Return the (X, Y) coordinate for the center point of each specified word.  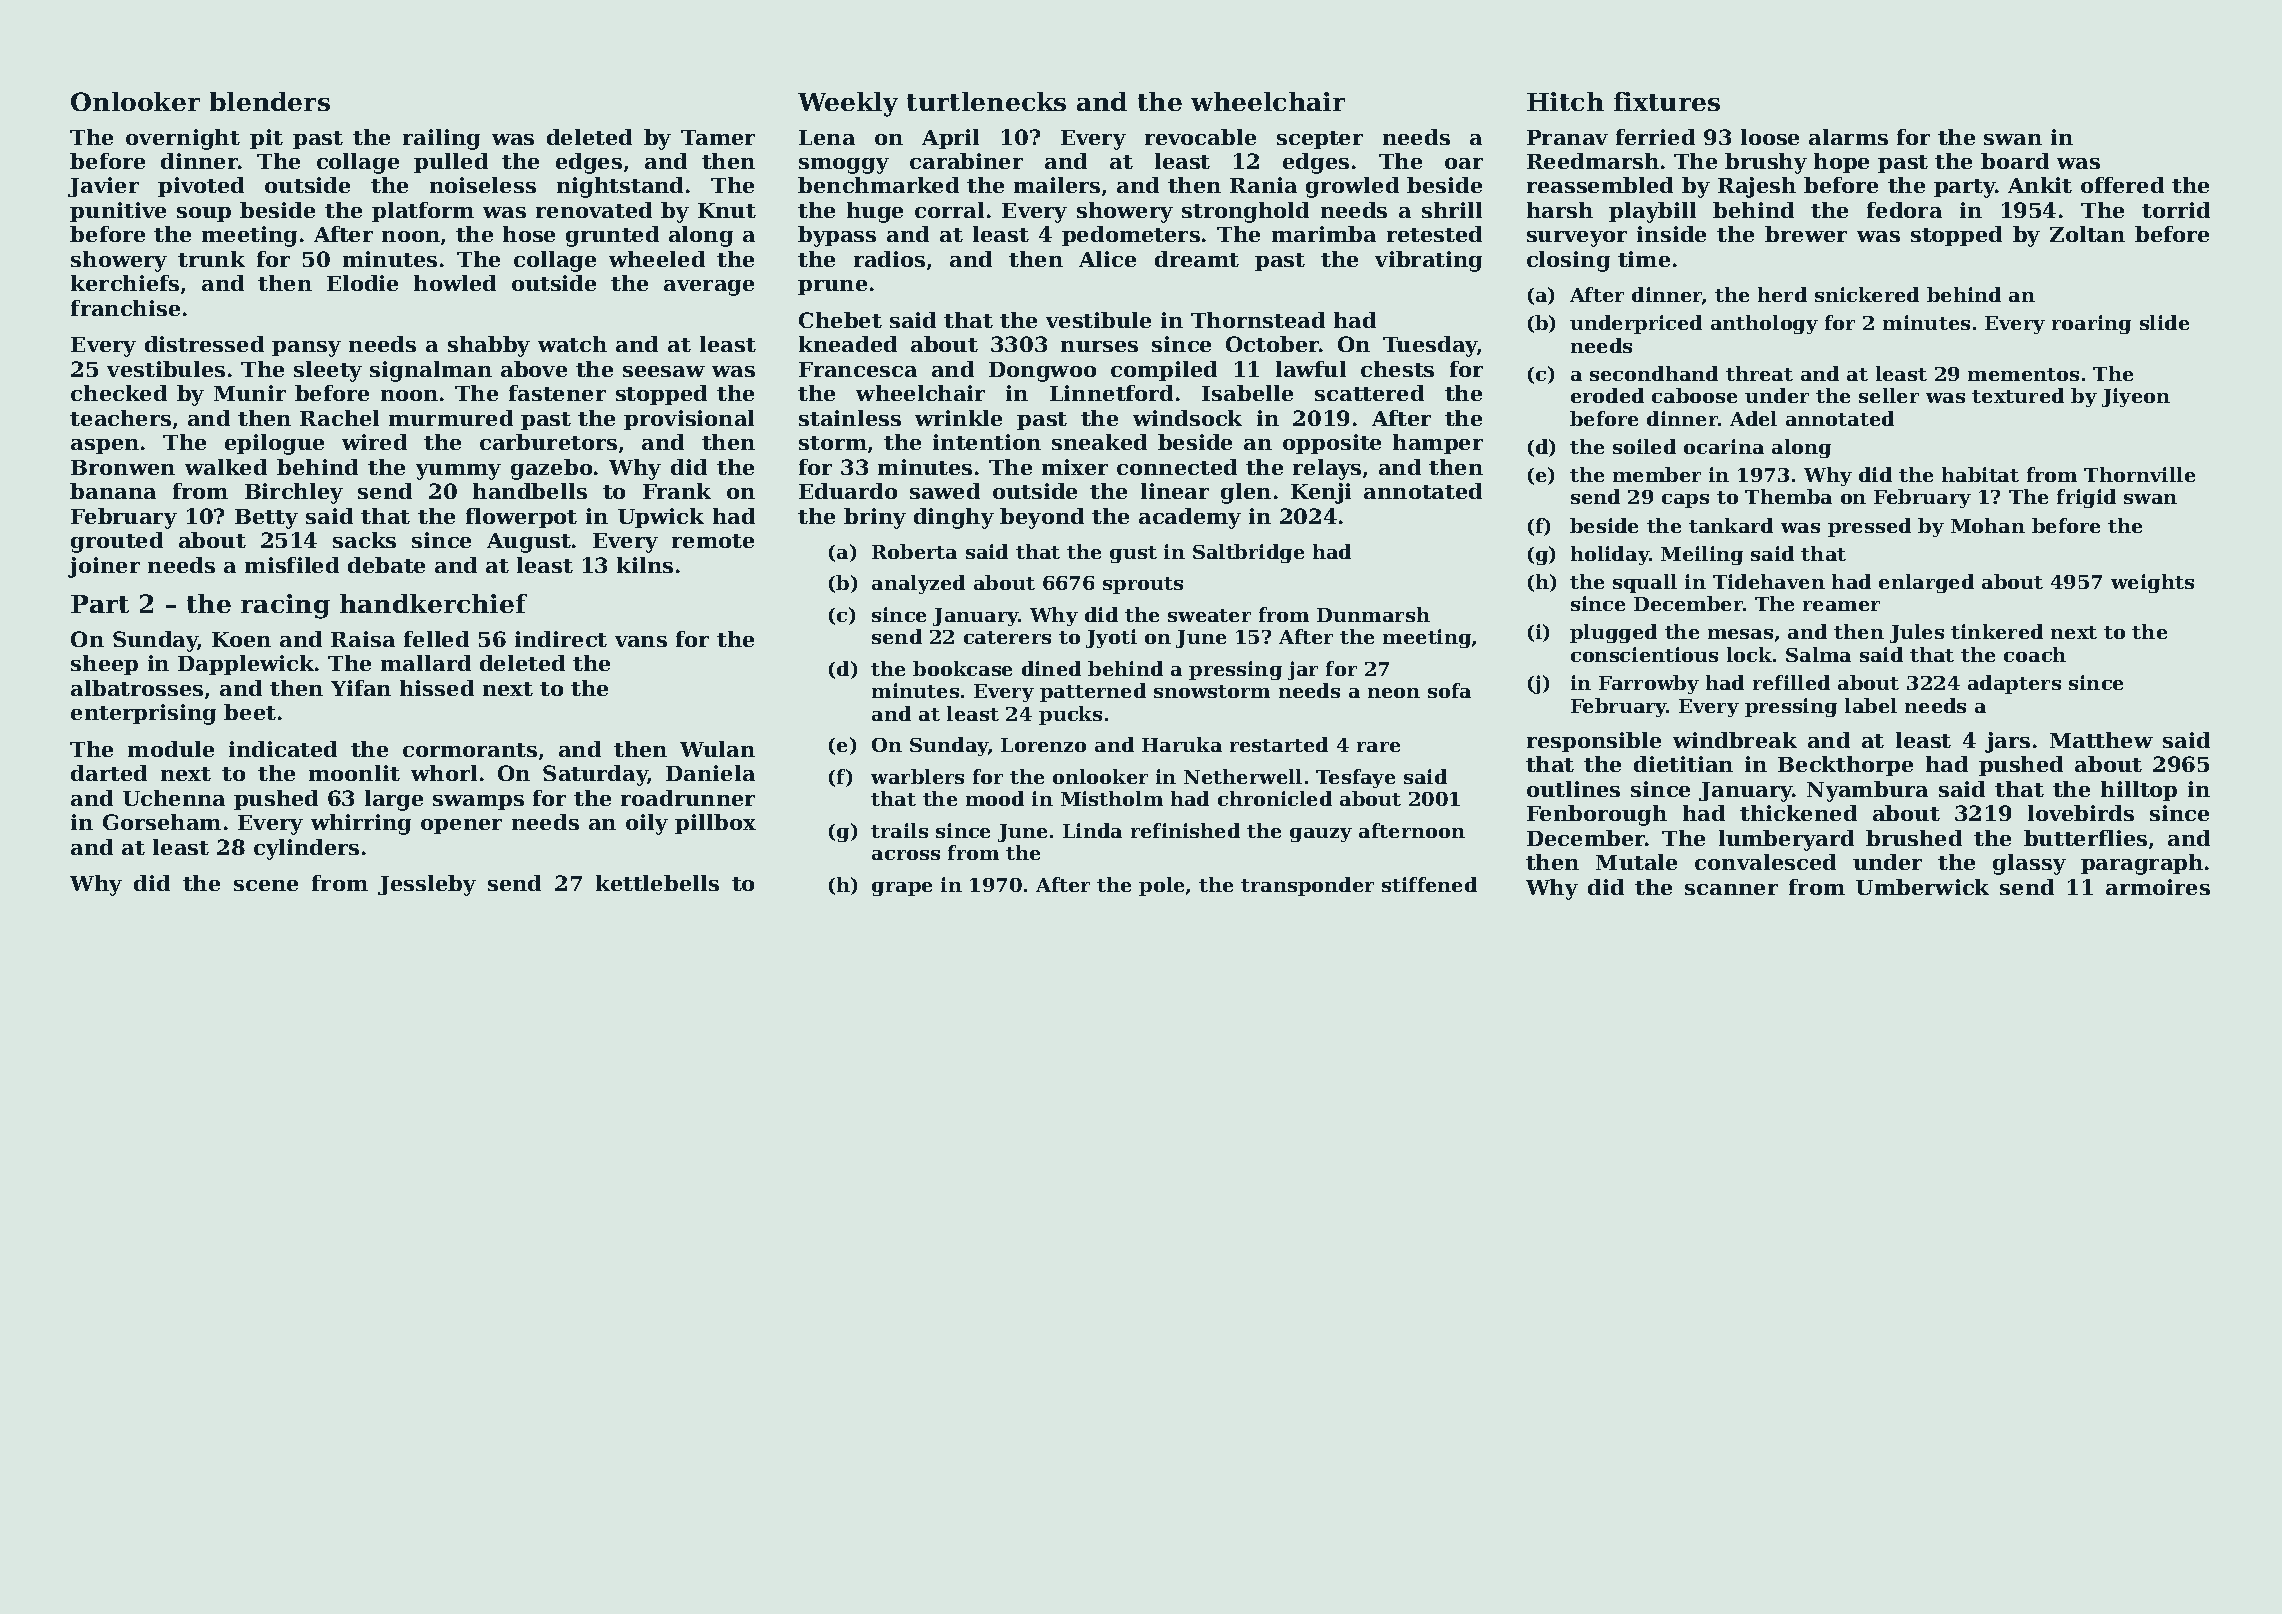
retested (1434, 234)
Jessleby (427, 885)
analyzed (918, 584)
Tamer (718, 137)
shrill (1452, 210)
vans (641, 641)
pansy (306, 349)
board (2015, 161)
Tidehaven (1769, 581)
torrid (2176, 210)
